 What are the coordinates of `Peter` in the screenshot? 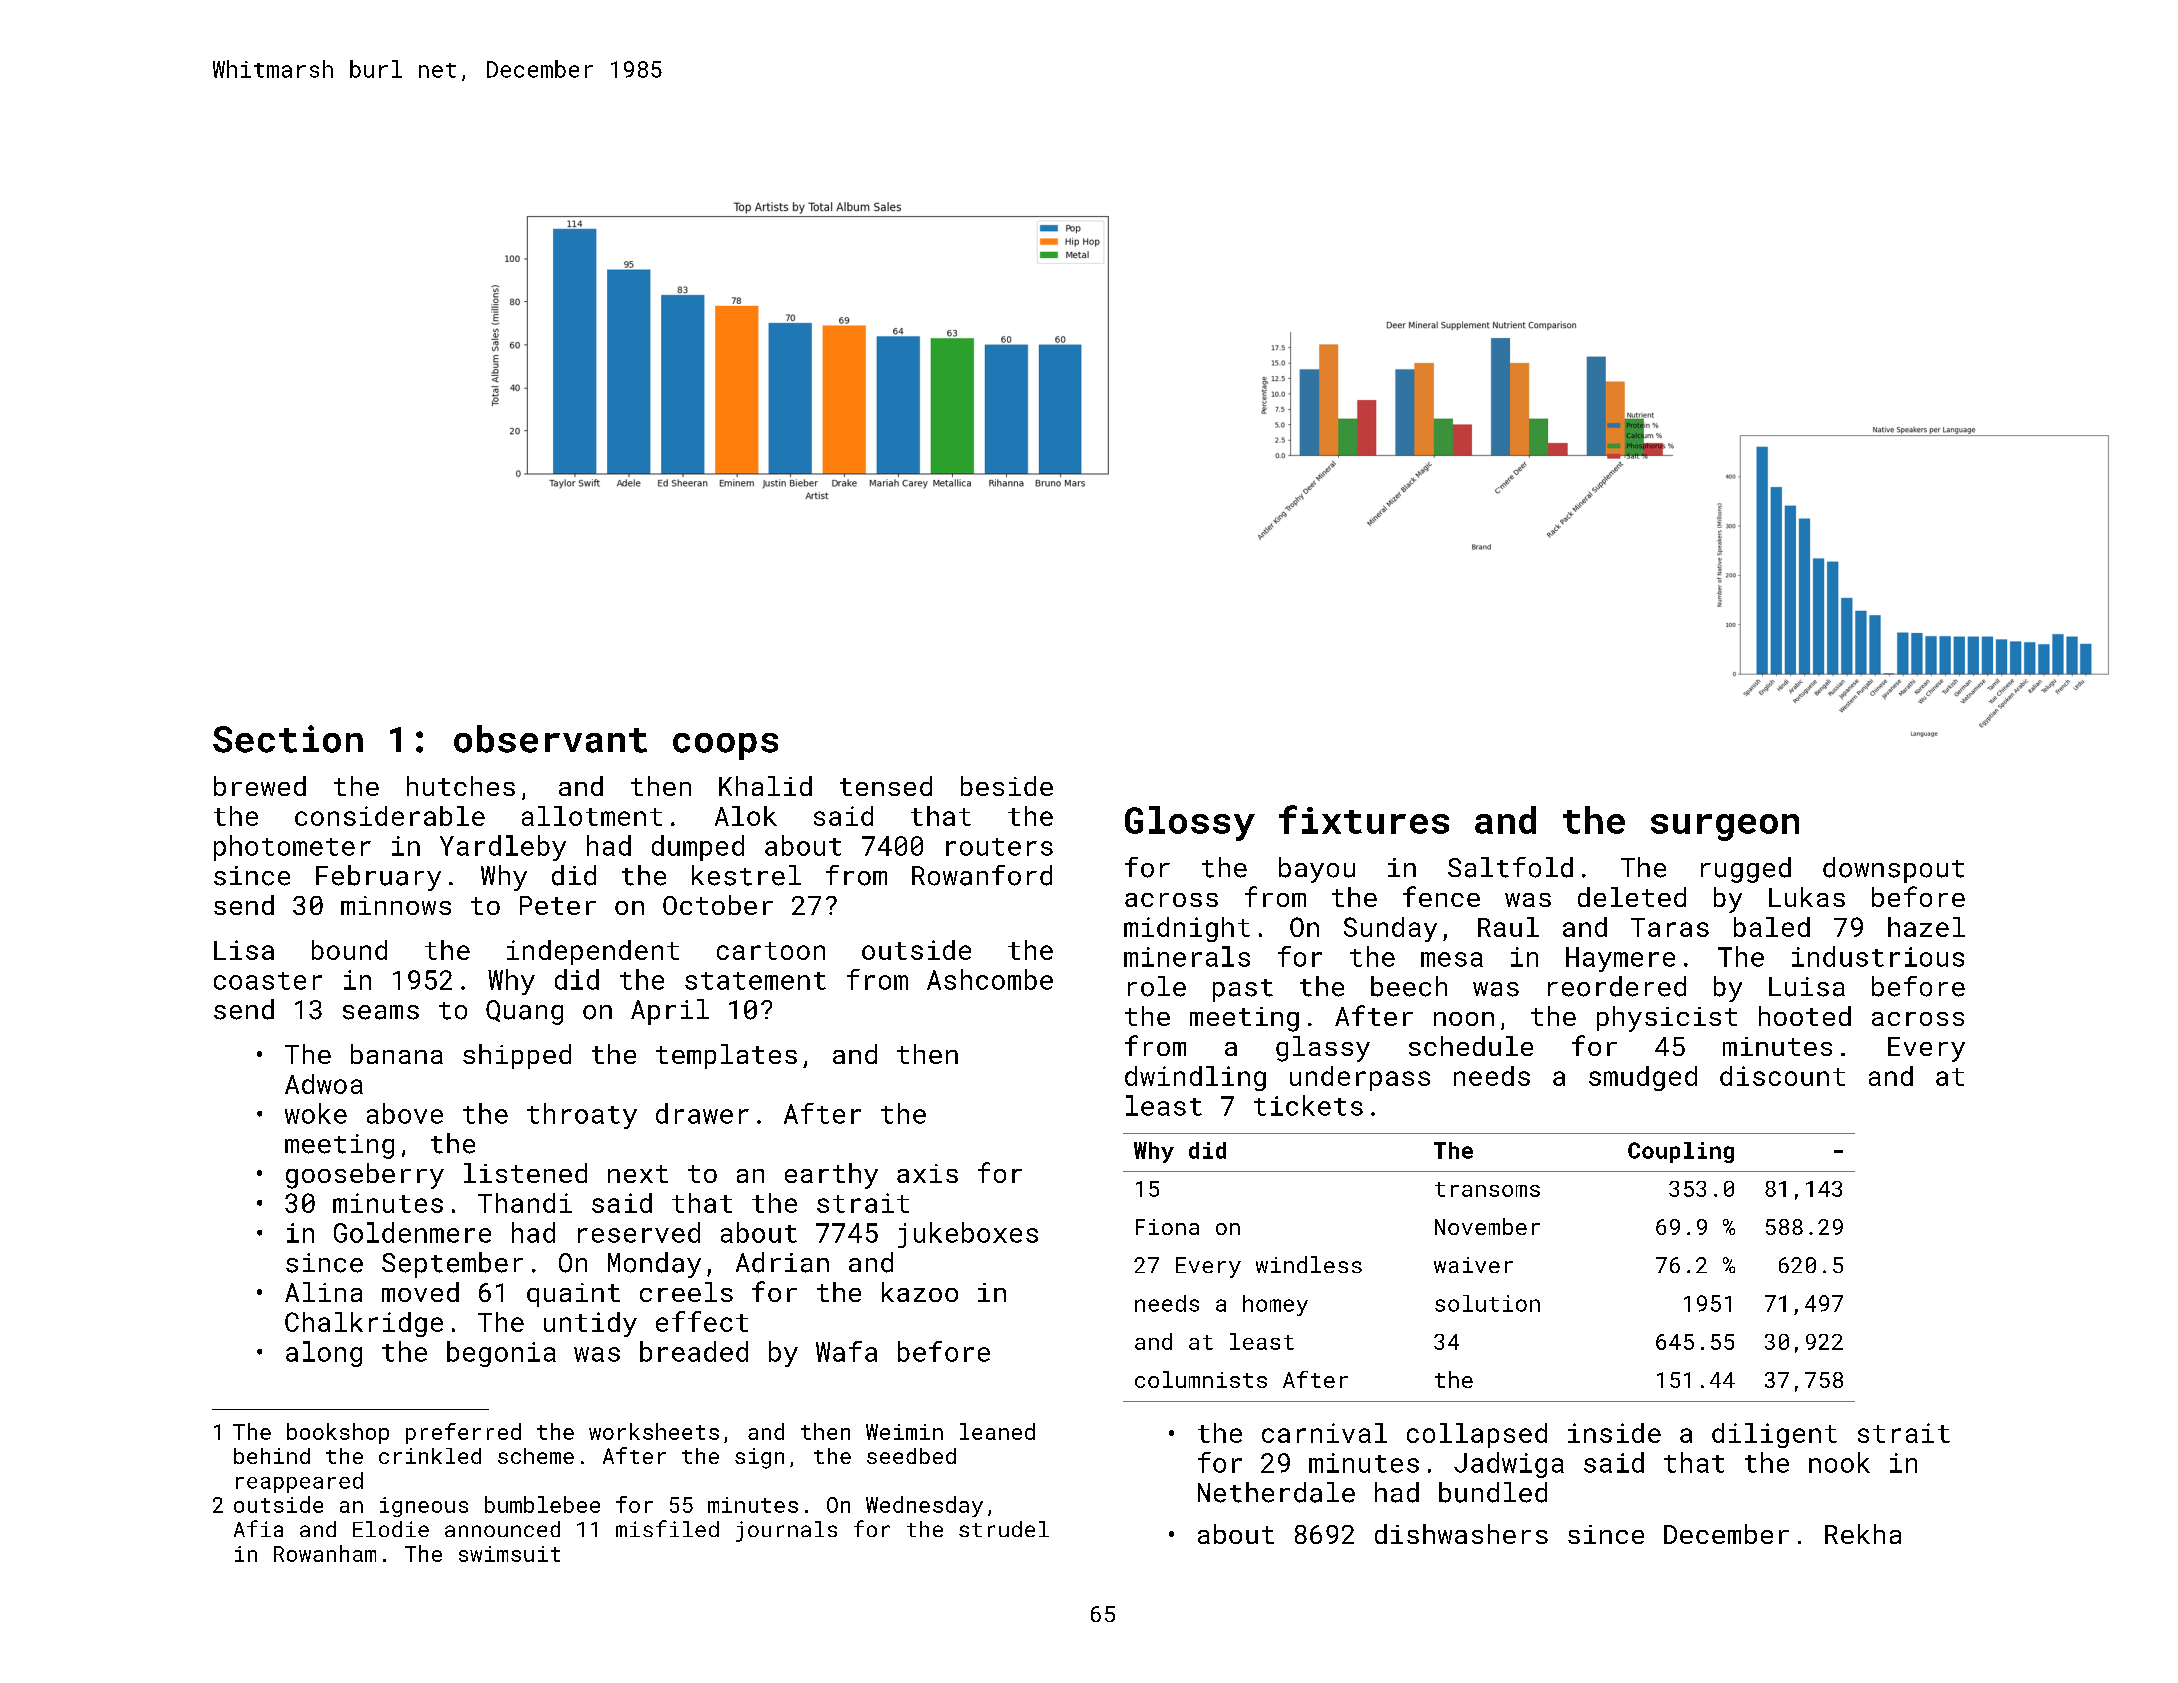 It's located at (558, 905).
